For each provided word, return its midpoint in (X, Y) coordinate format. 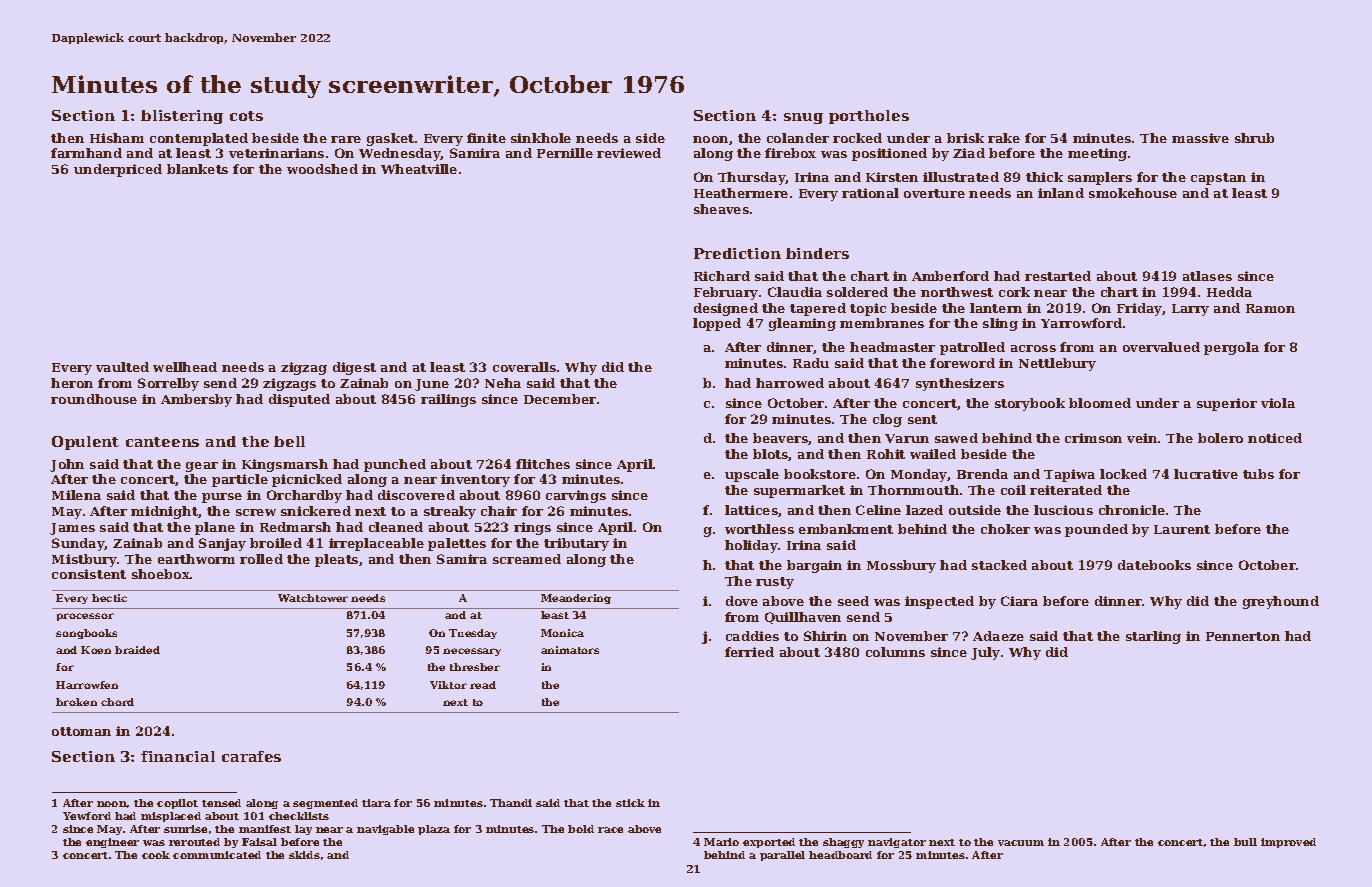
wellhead (185, 367)
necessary (472, 652)
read (483, 685)
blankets (197, 169)
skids (304, 855)
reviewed (629, 153)
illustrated (961, 177)
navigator (897, 843)
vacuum (1021, 843)
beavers (780, 438)
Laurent (1182, 529)
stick (630, 803)
